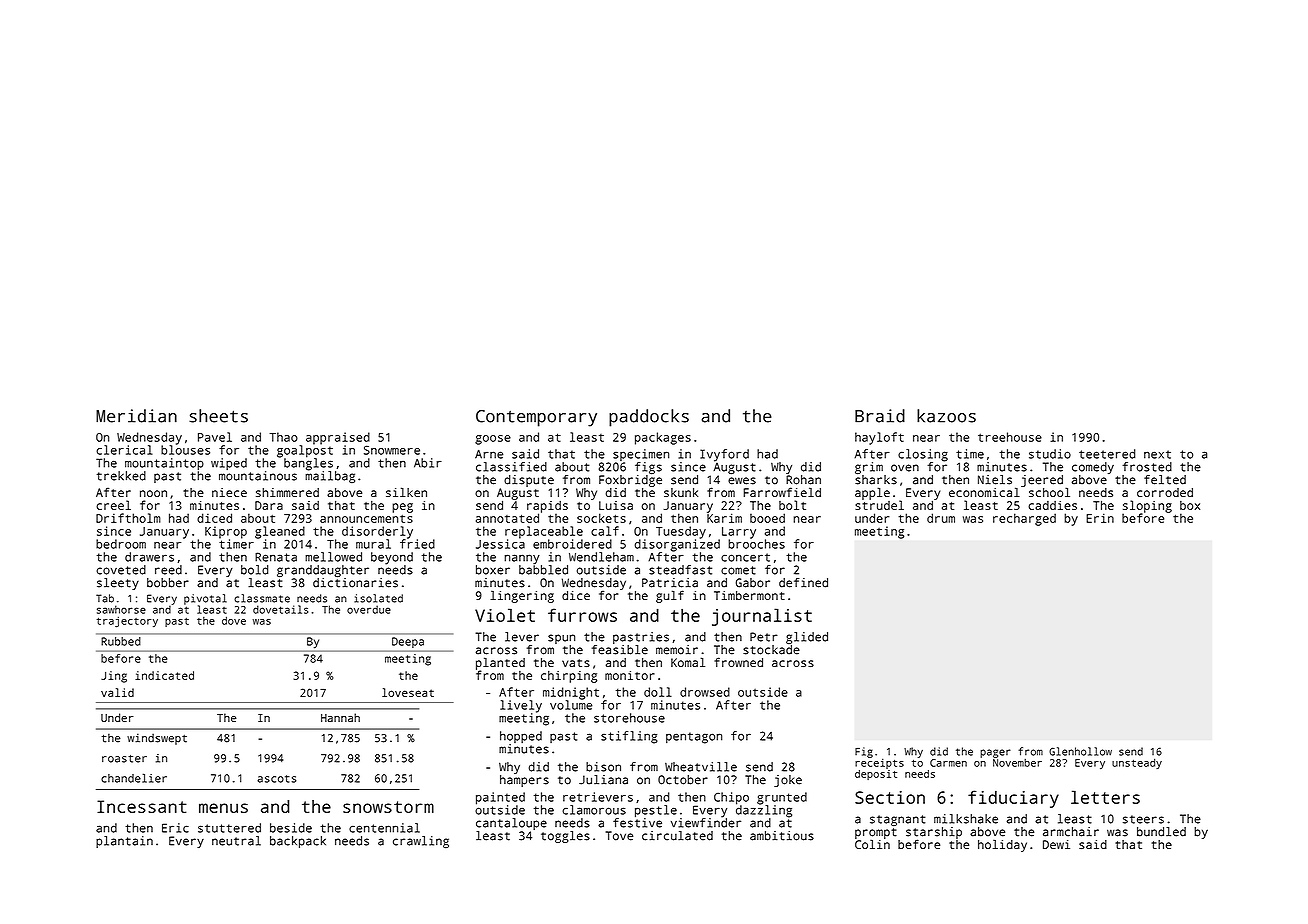  What do you see at coordinates (505, 615) in the screenshot?
I see `Violet` at bounding box center [505, 615].
